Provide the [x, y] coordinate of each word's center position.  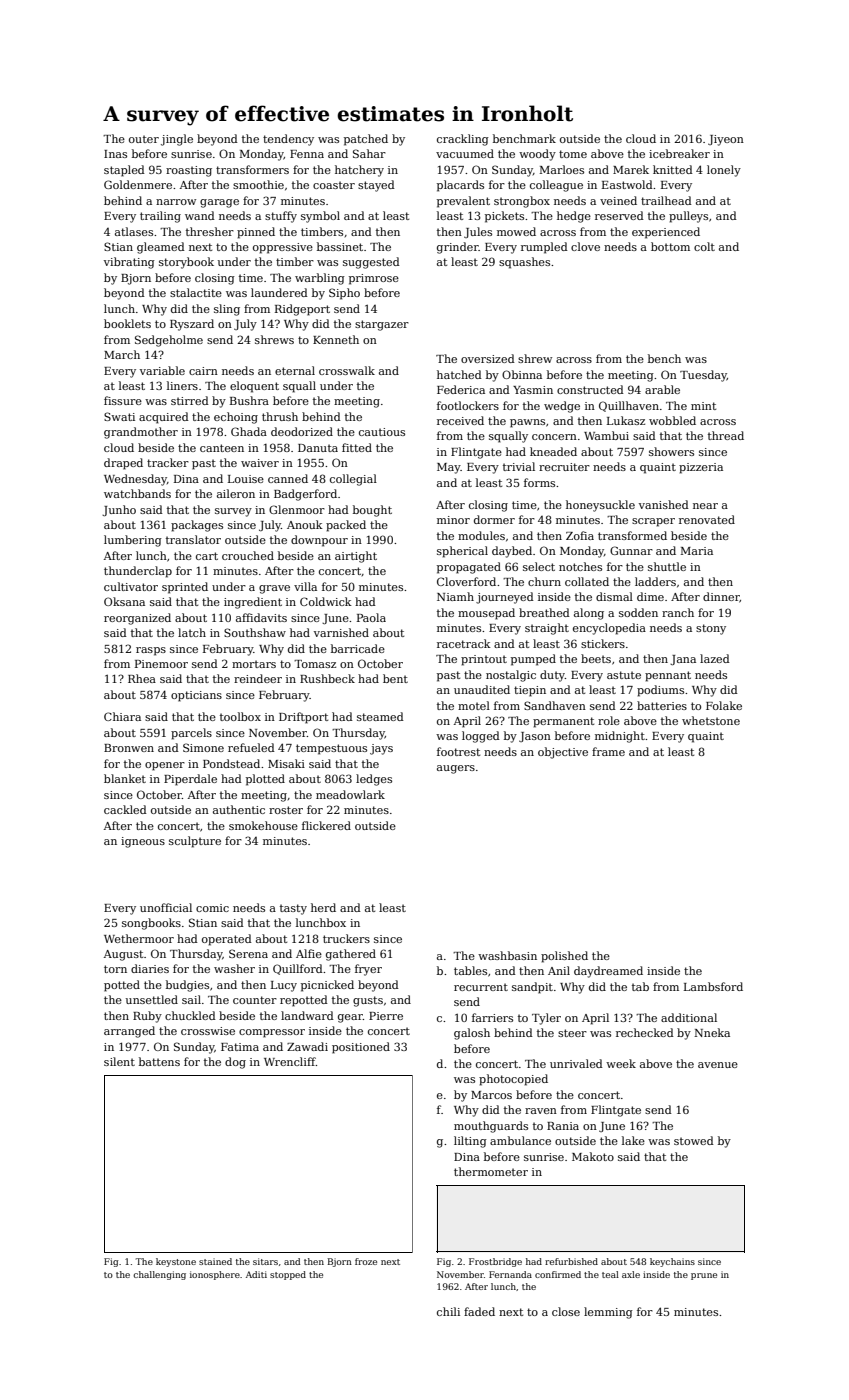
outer [144, 139]
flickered [326, 825]
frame [608, 751]
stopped [288, 1275]
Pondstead [231, 763]
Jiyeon [726, 140]
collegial [353, 480]
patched [366, 140]
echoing [236, 418]
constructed [590, 389]
